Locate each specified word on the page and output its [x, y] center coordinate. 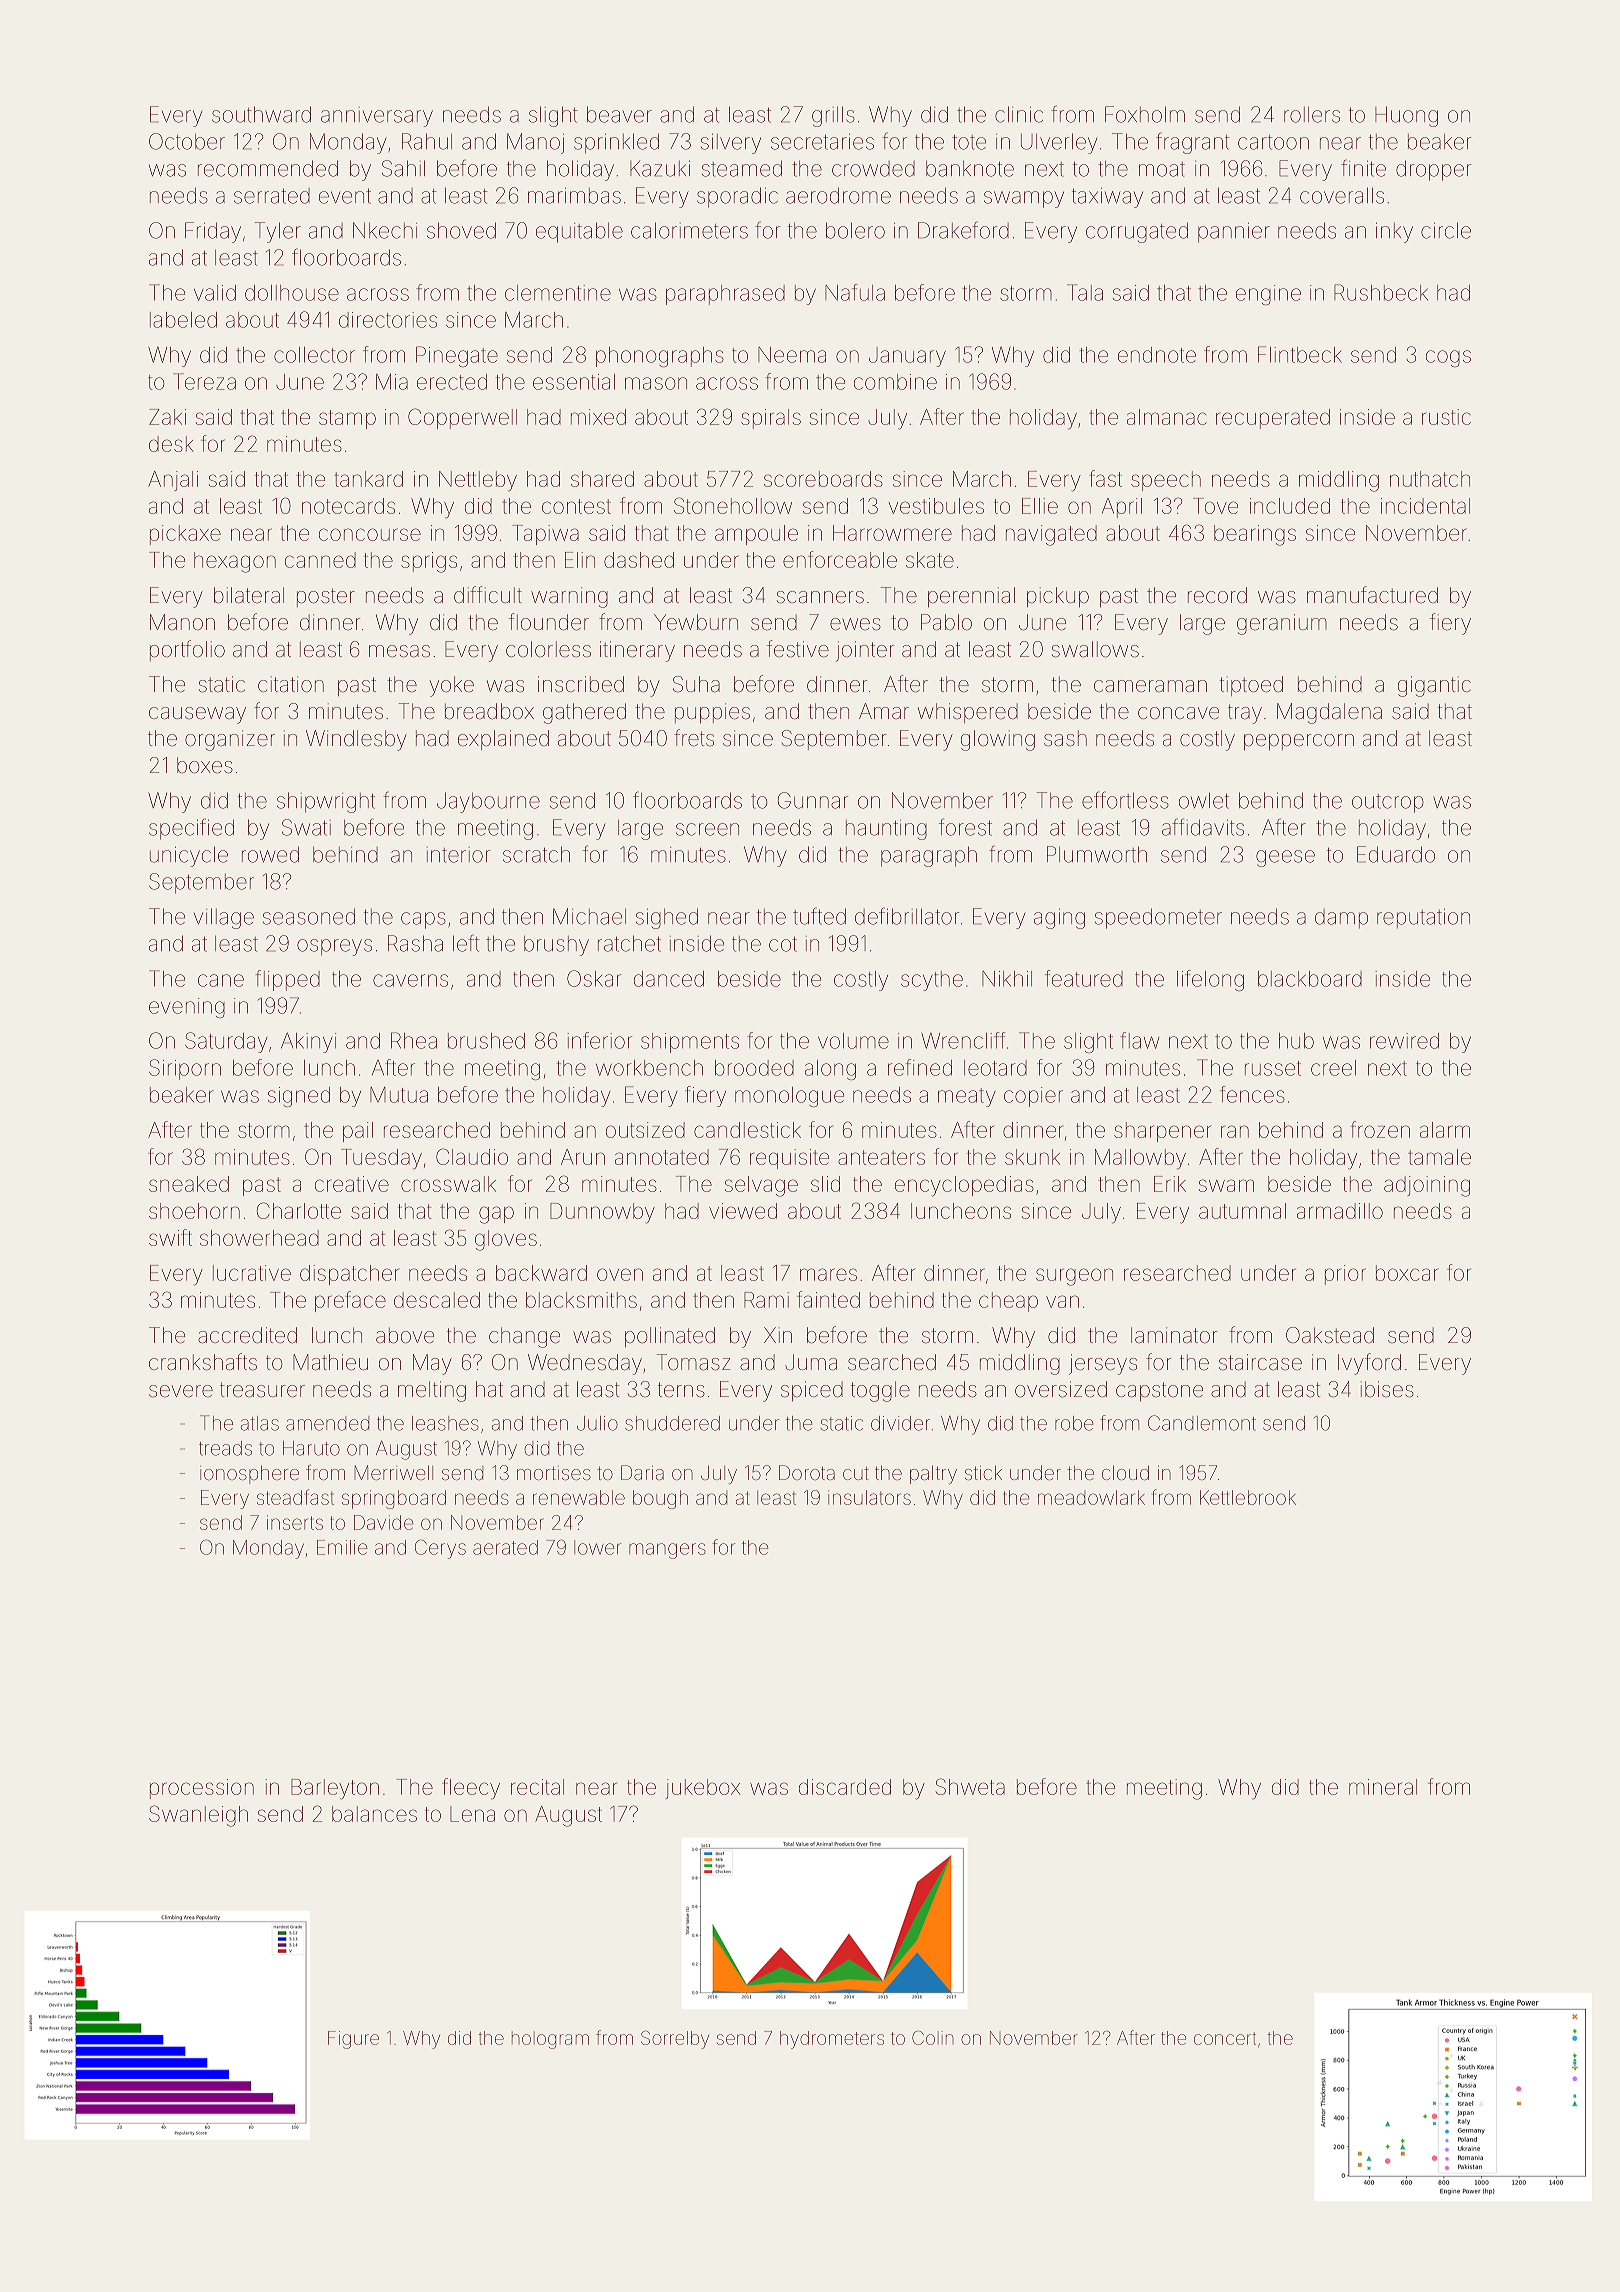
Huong [1406, 116]
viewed [743, 1211]
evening [187, 1008]
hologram [550, 2040]
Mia [392, 381]
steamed [742, 168]
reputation [1423, 918]
